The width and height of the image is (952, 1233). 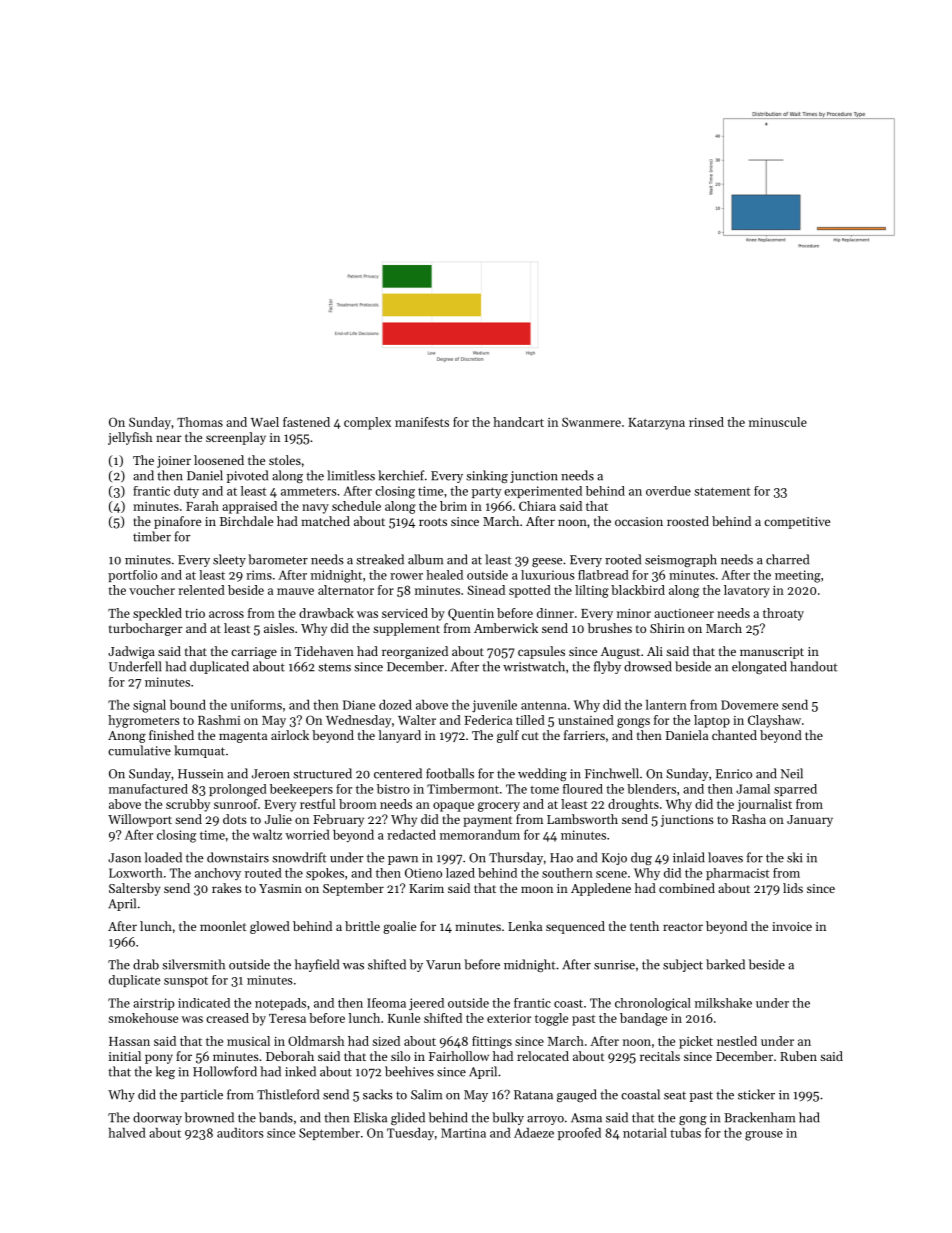 I want to click on beehives, so click(x=409, y=1071).
